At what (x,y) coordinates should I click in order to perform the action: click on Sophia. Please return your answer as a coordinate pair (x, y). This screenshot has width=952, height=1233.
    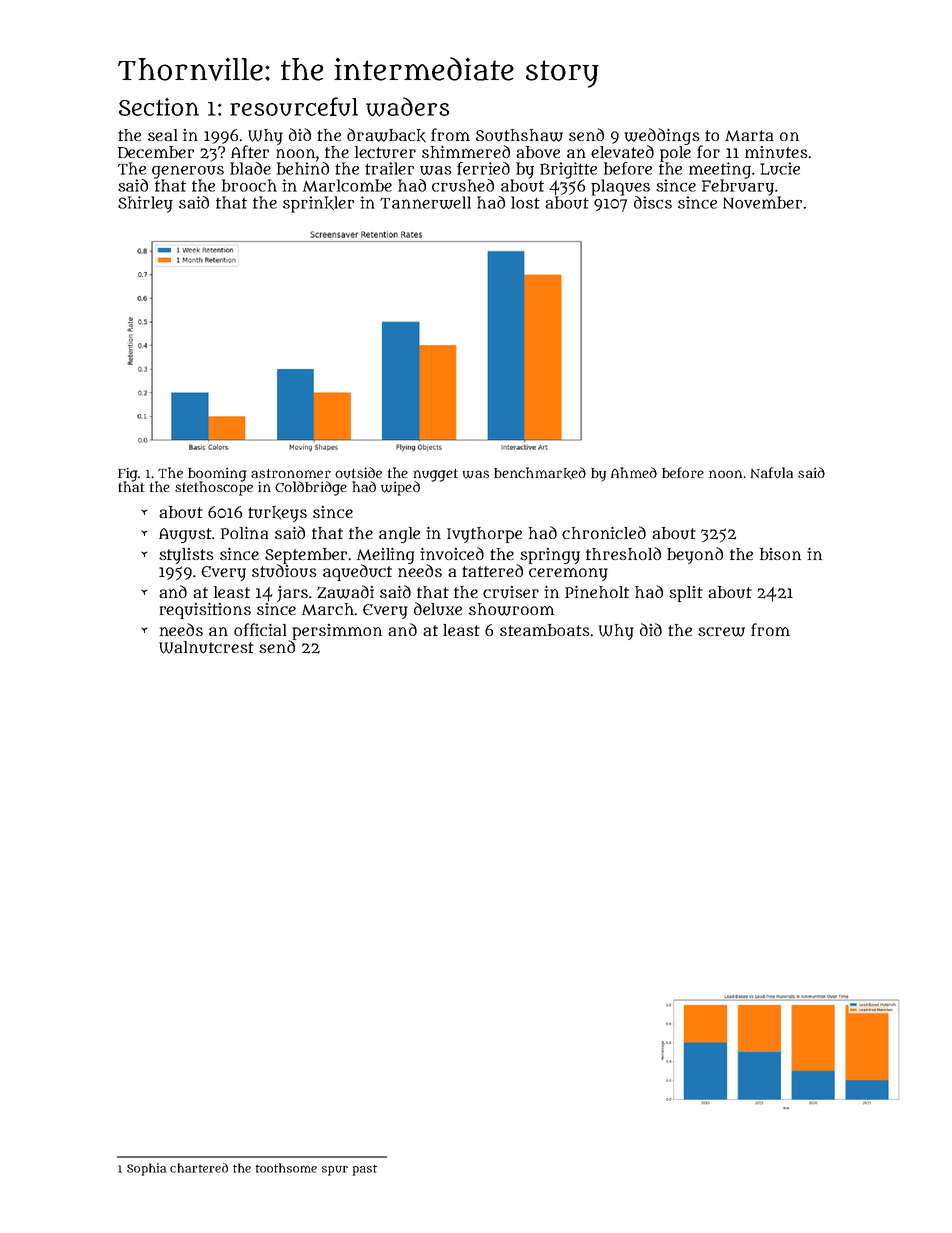
    Looking at the image, I should click on (146, 1169).
